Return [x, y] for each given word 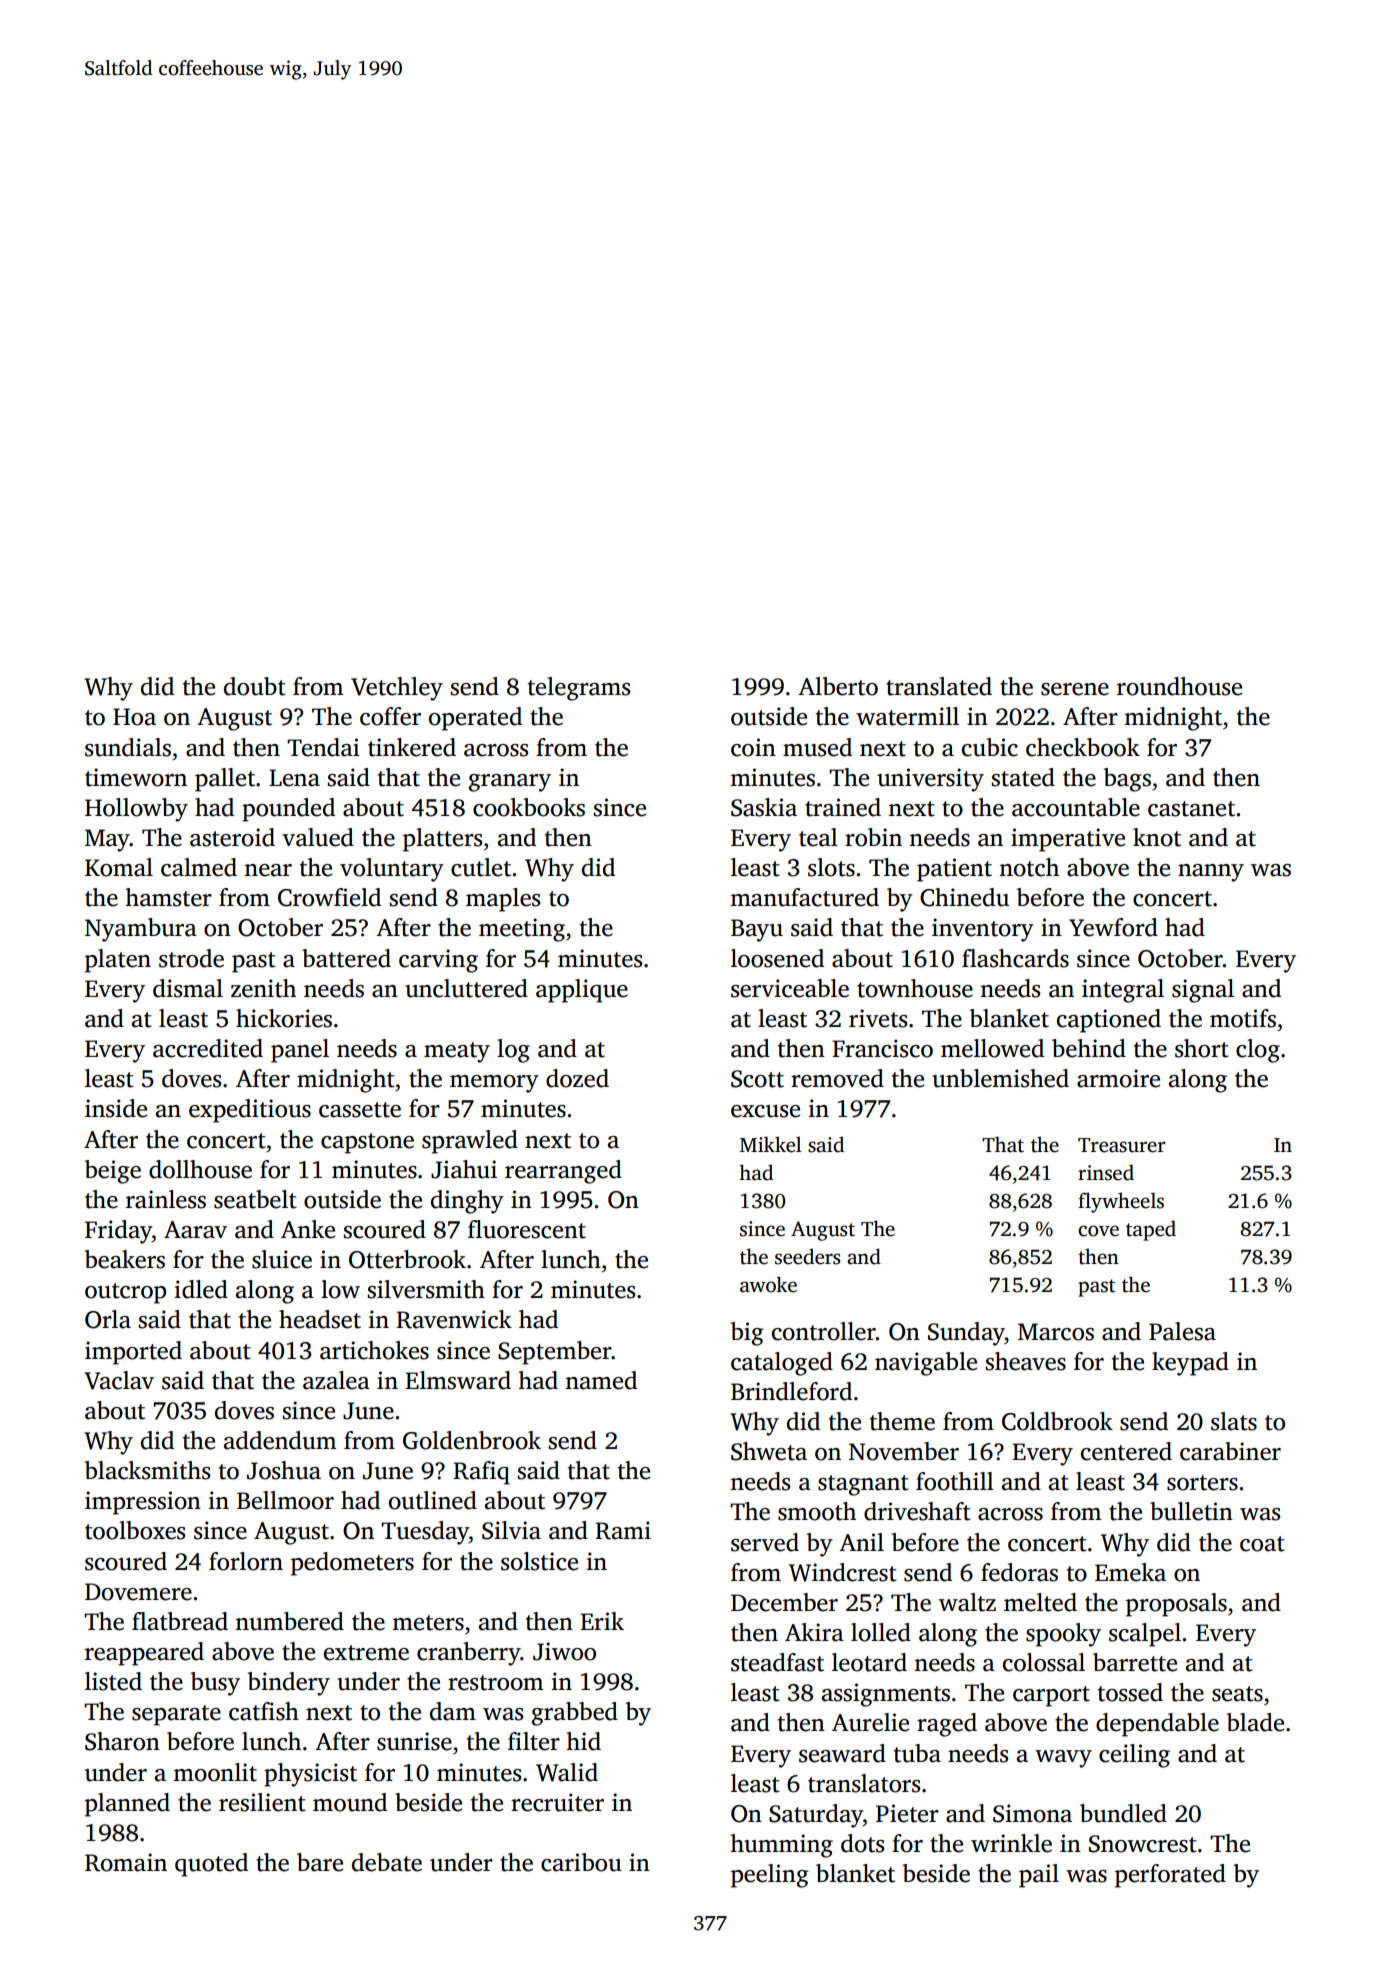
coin [753, 747]
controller [824, 1331]
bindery [288, 1684]
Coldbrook [1057, 1421]
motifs [1243, 1018]
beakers [124, 1259]
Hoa [134, 717]
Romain [126, 1862]
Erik [602, 1621]
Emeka [1130, 1572]
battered [346, 958]
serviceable [790, 988]
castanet [1191, 809]
